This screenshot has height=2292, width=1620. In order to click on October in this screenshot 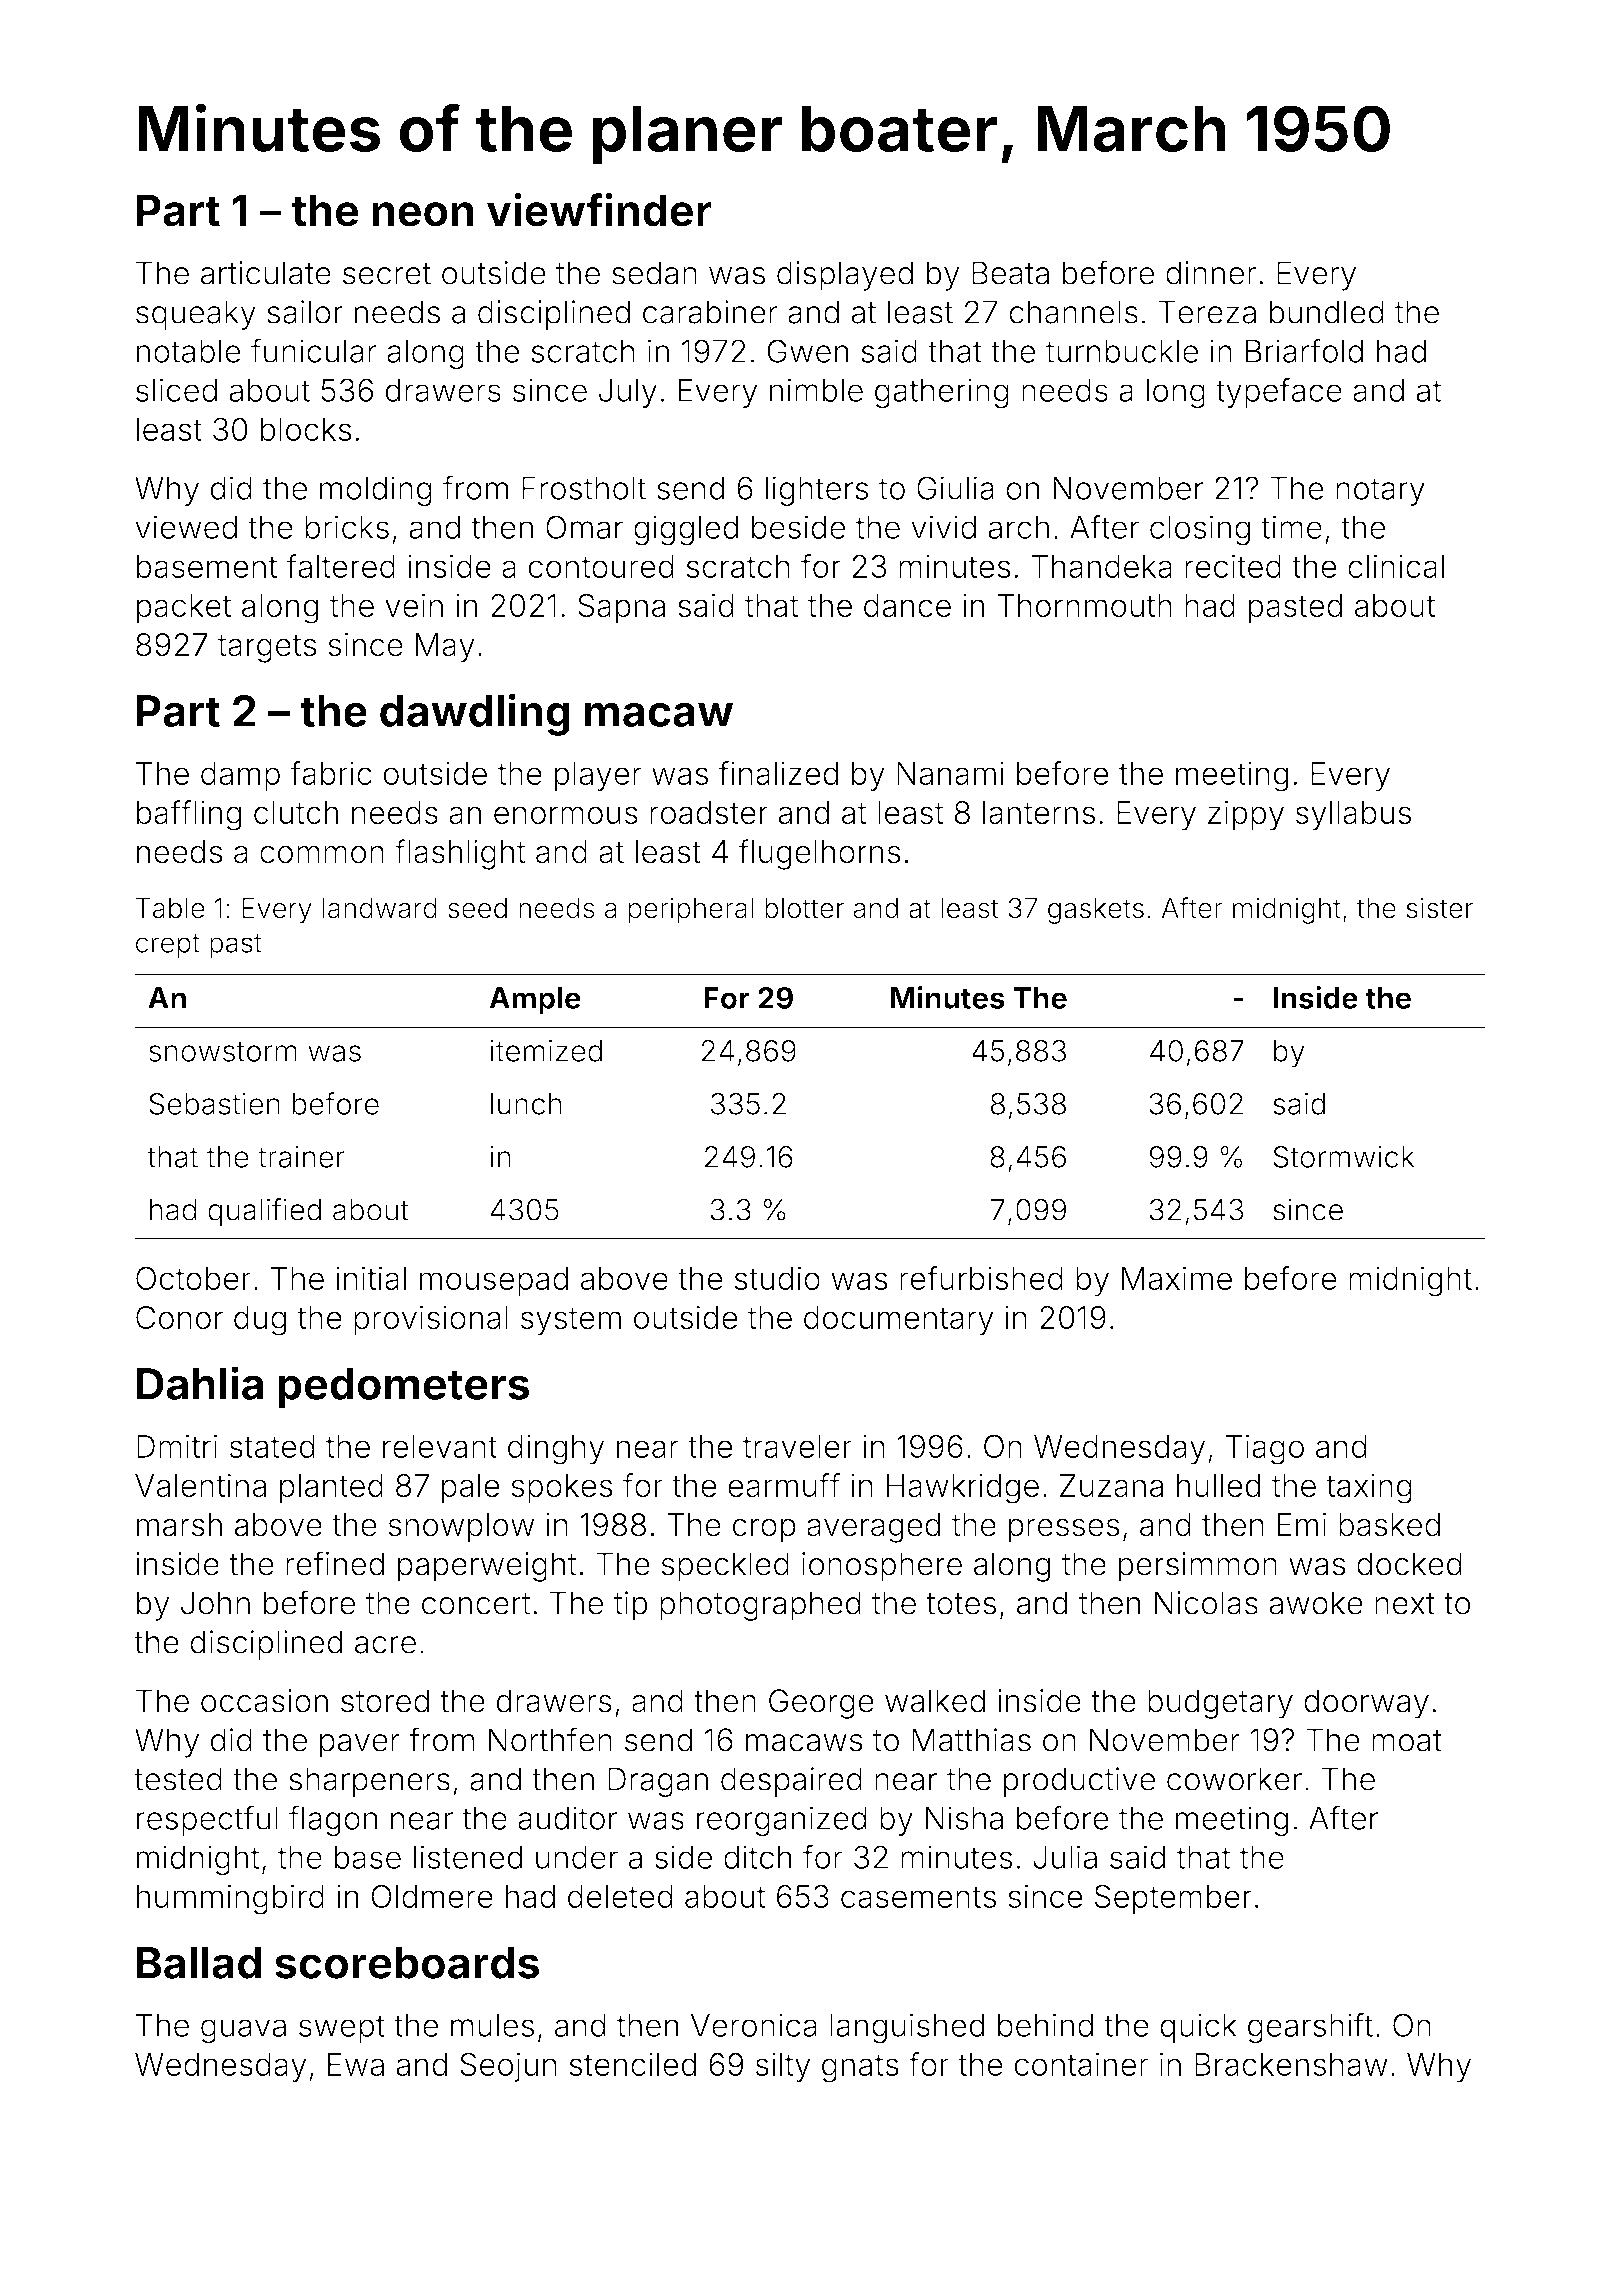, I will do `click(193, 1278)`.
